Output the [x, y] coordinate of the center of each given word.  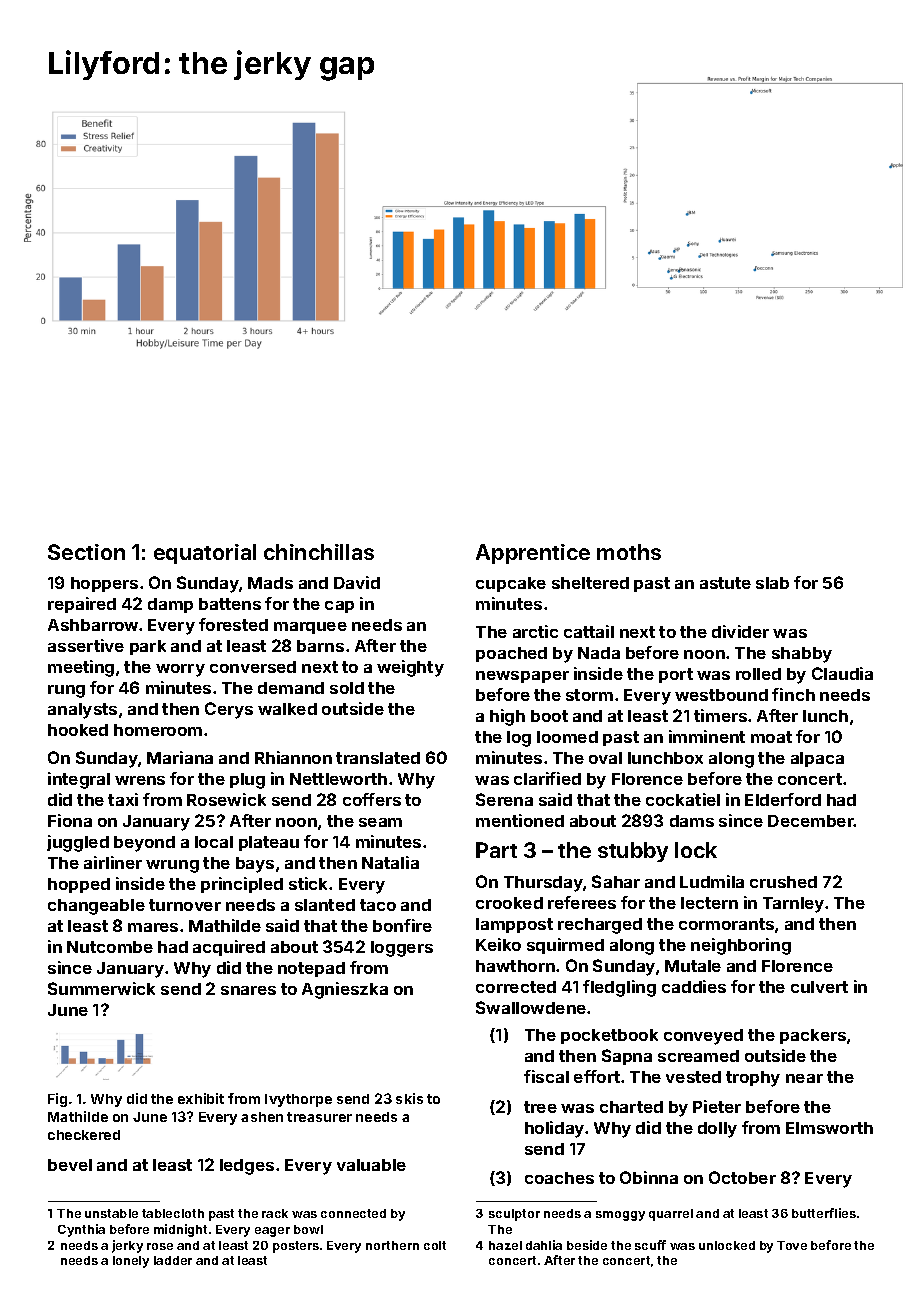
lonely [131, 1262]
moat [771, 737]
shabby [802, 655]
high [507, 717]
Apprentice [533, 554]
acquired [229, 948]
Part [496, 850]
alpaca [817, 759]
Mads [270, 583]
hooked [78, 730]
